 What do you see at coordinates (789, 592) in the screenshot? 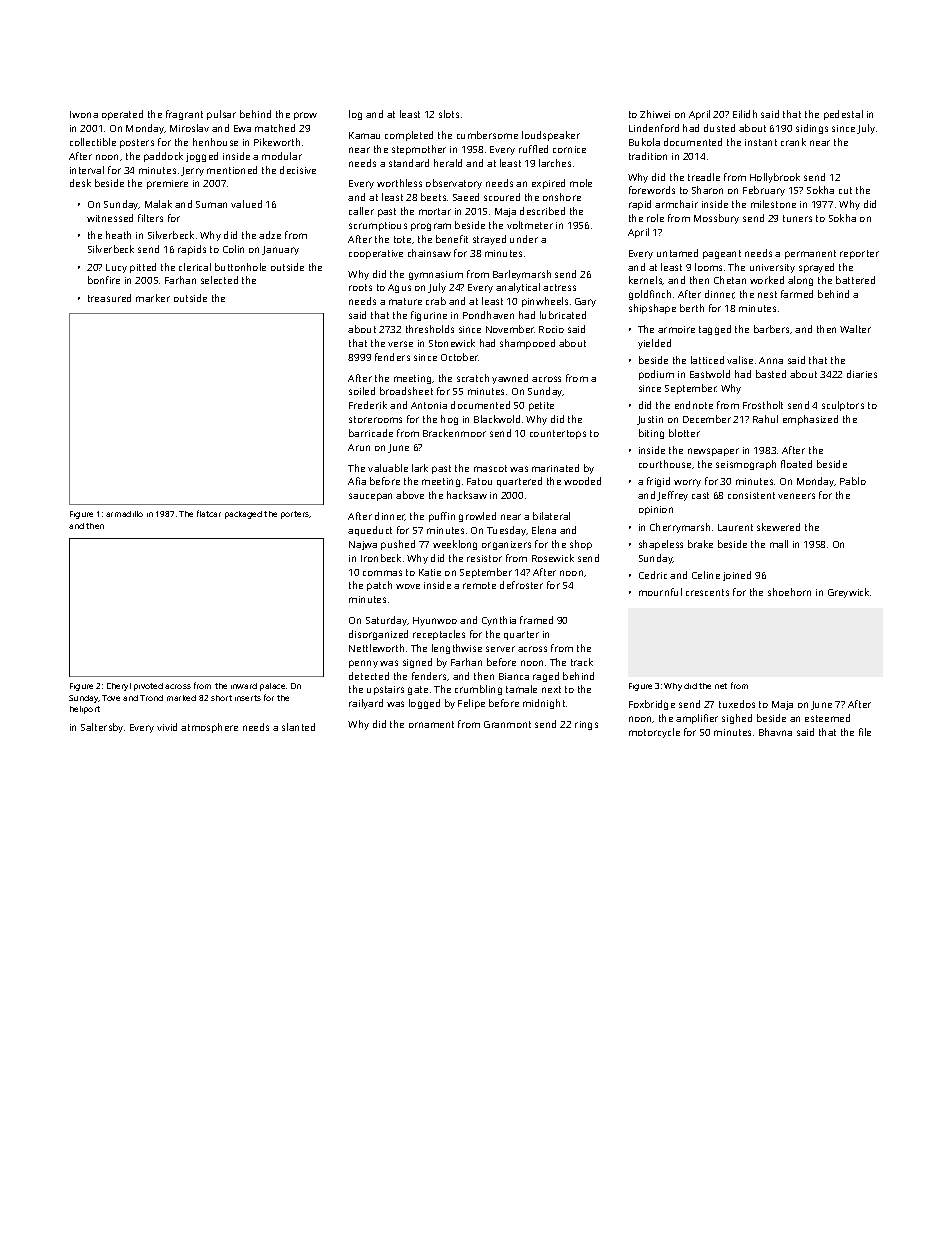
I see `shoehorn` at bounding box center [789, 592].
